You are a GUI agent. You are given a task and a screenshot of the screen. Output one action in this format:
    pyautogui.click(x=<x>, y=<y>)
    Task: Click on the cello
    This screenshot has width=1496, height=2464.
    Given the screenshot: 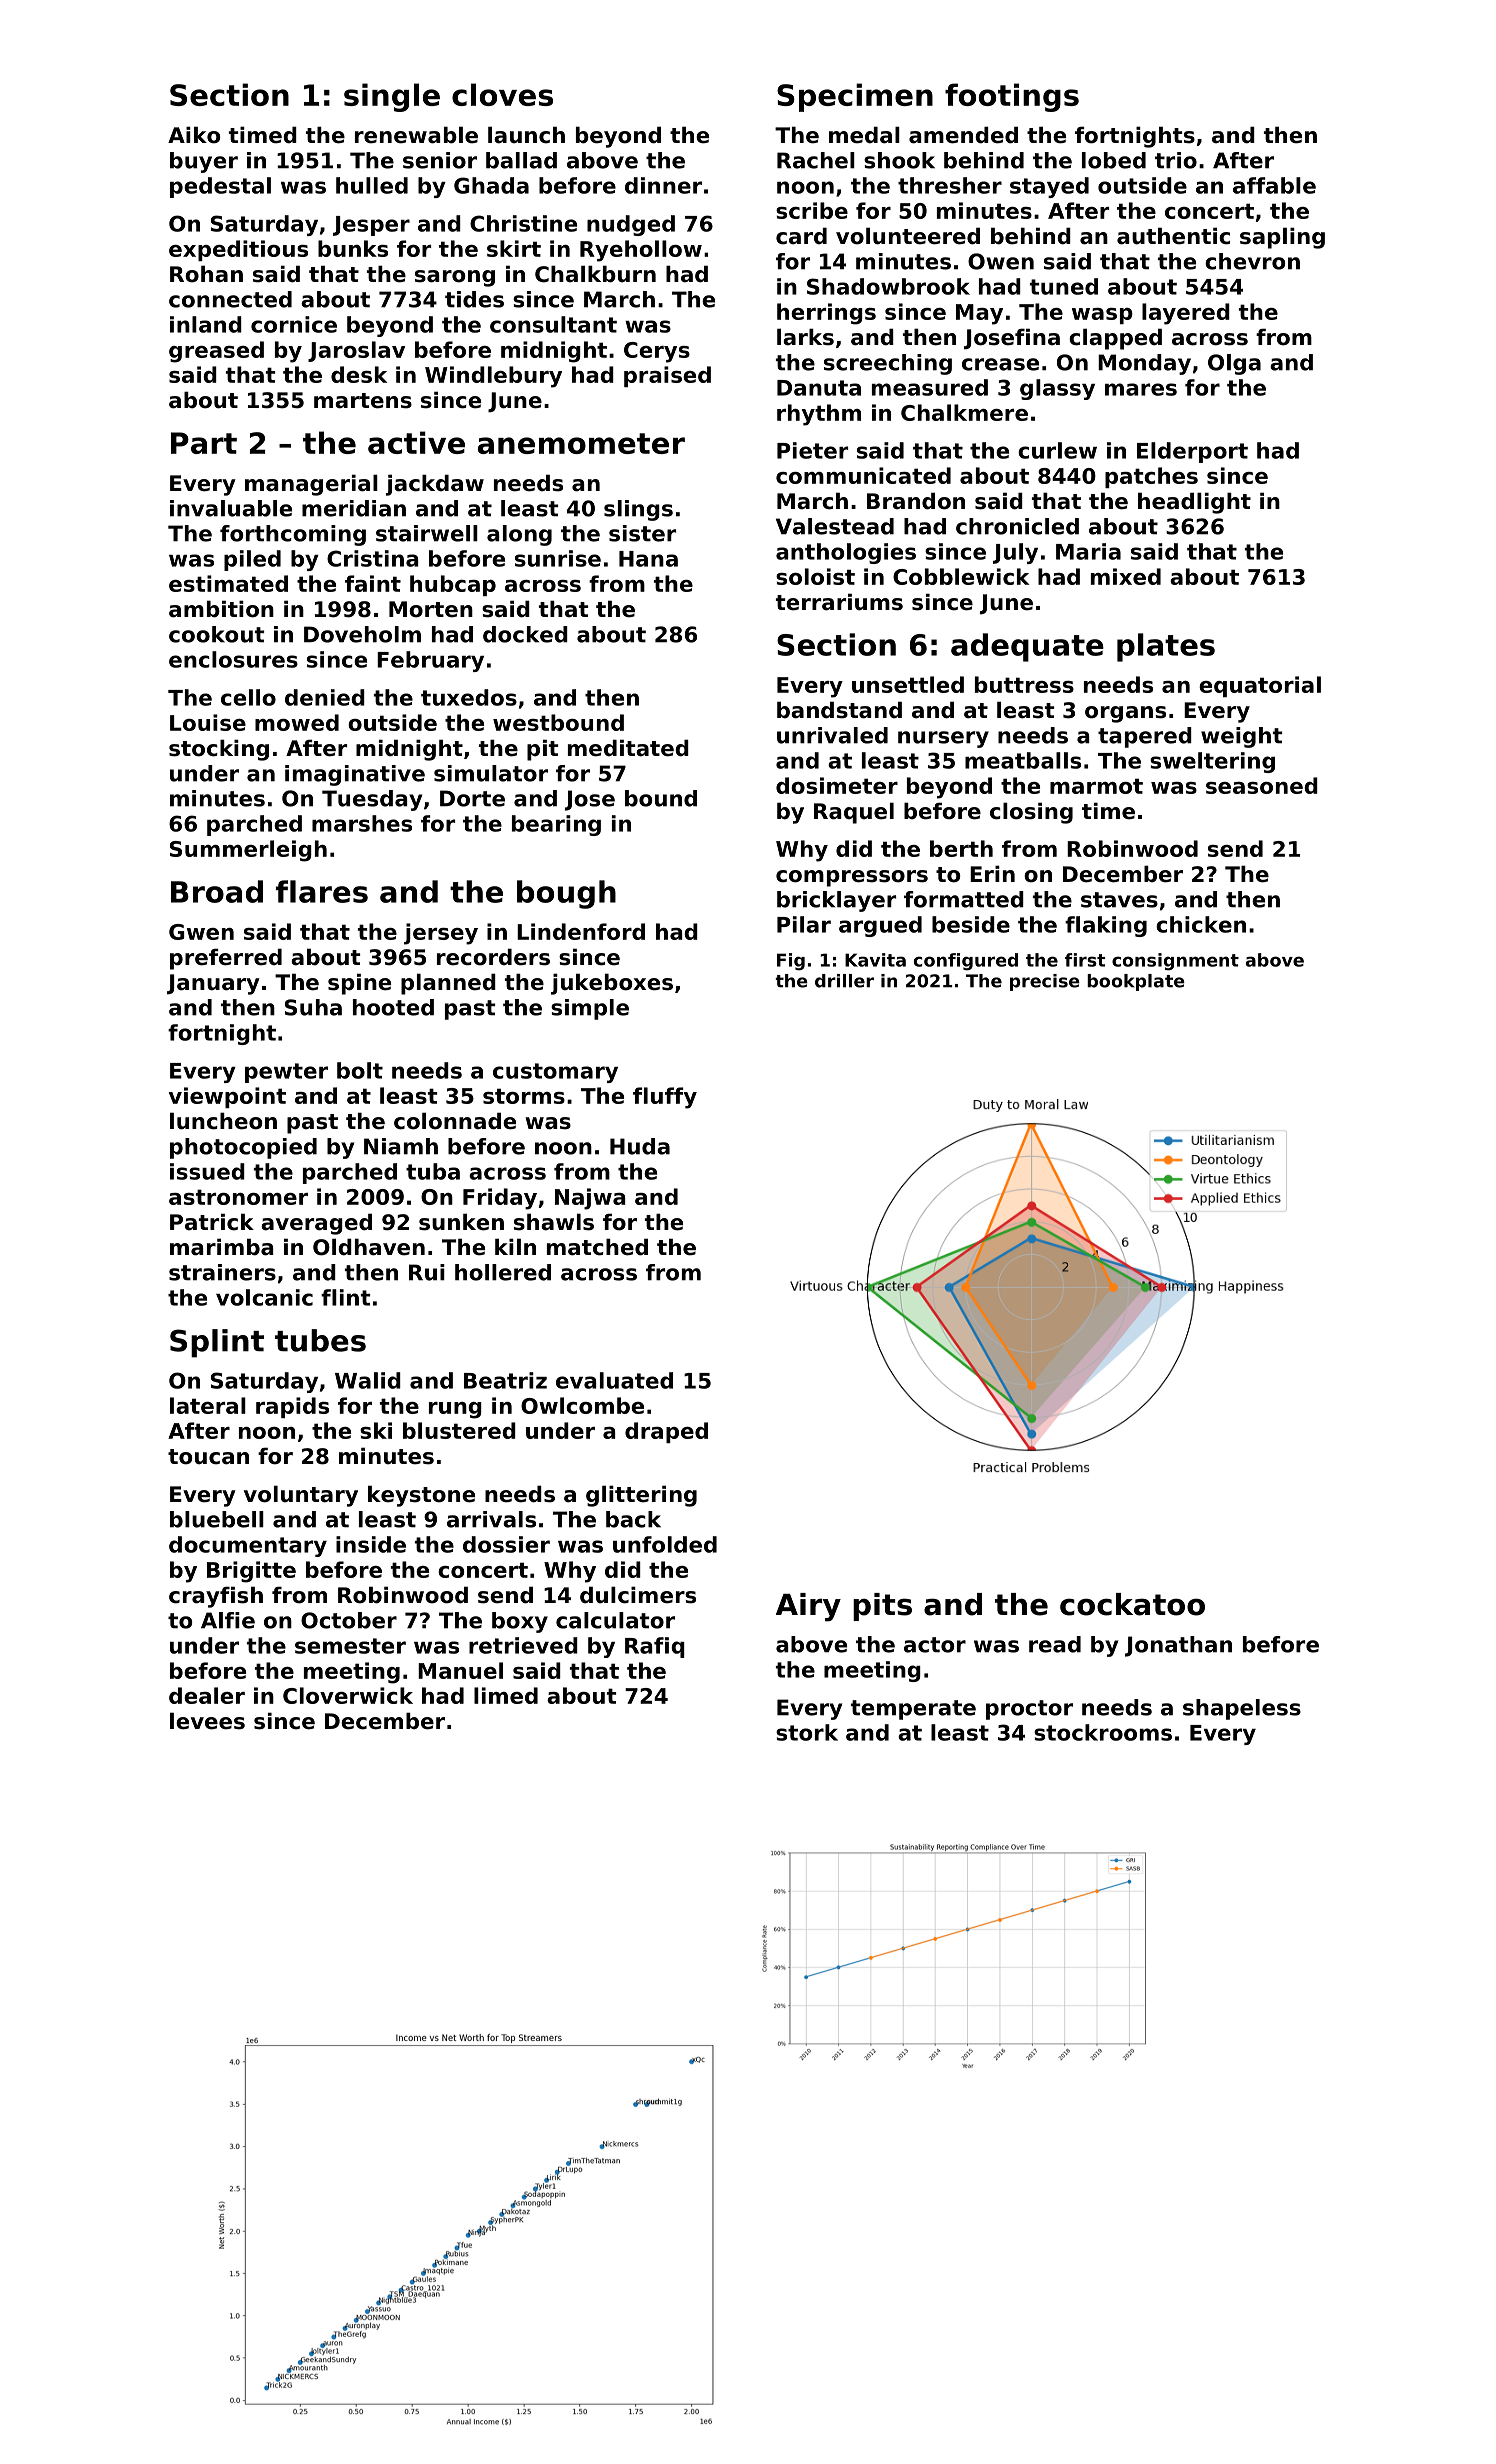 What is the action you would take?
    pyautogui.click(x=248, y=697)
